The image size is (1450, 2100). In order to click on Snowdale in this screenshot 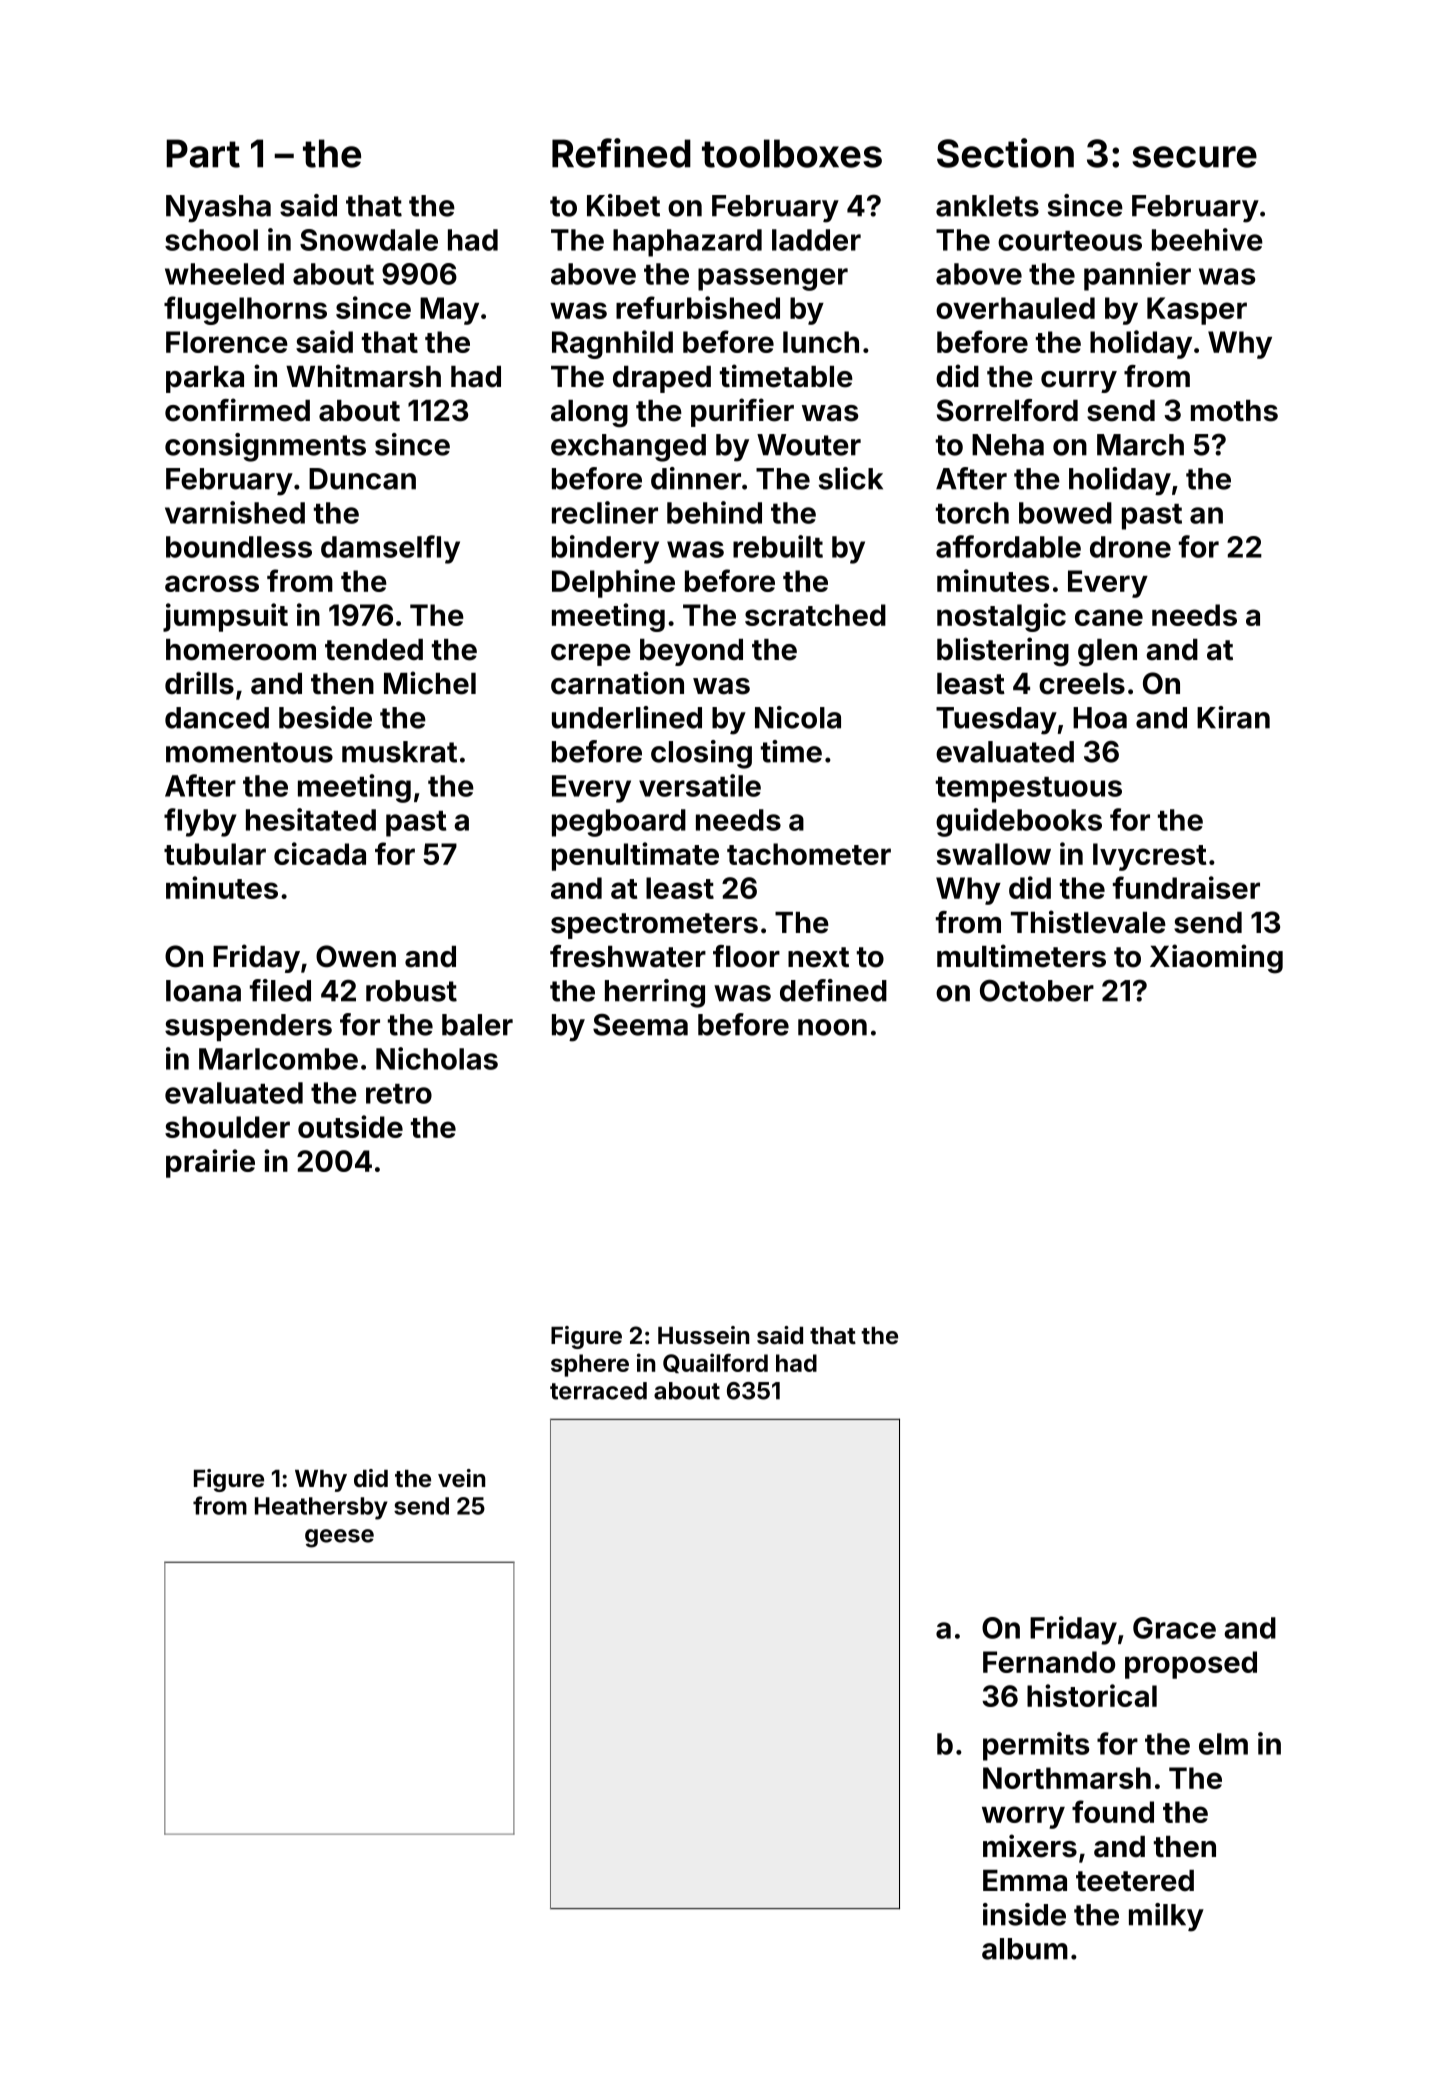, I will do `click(369, 240)`.
